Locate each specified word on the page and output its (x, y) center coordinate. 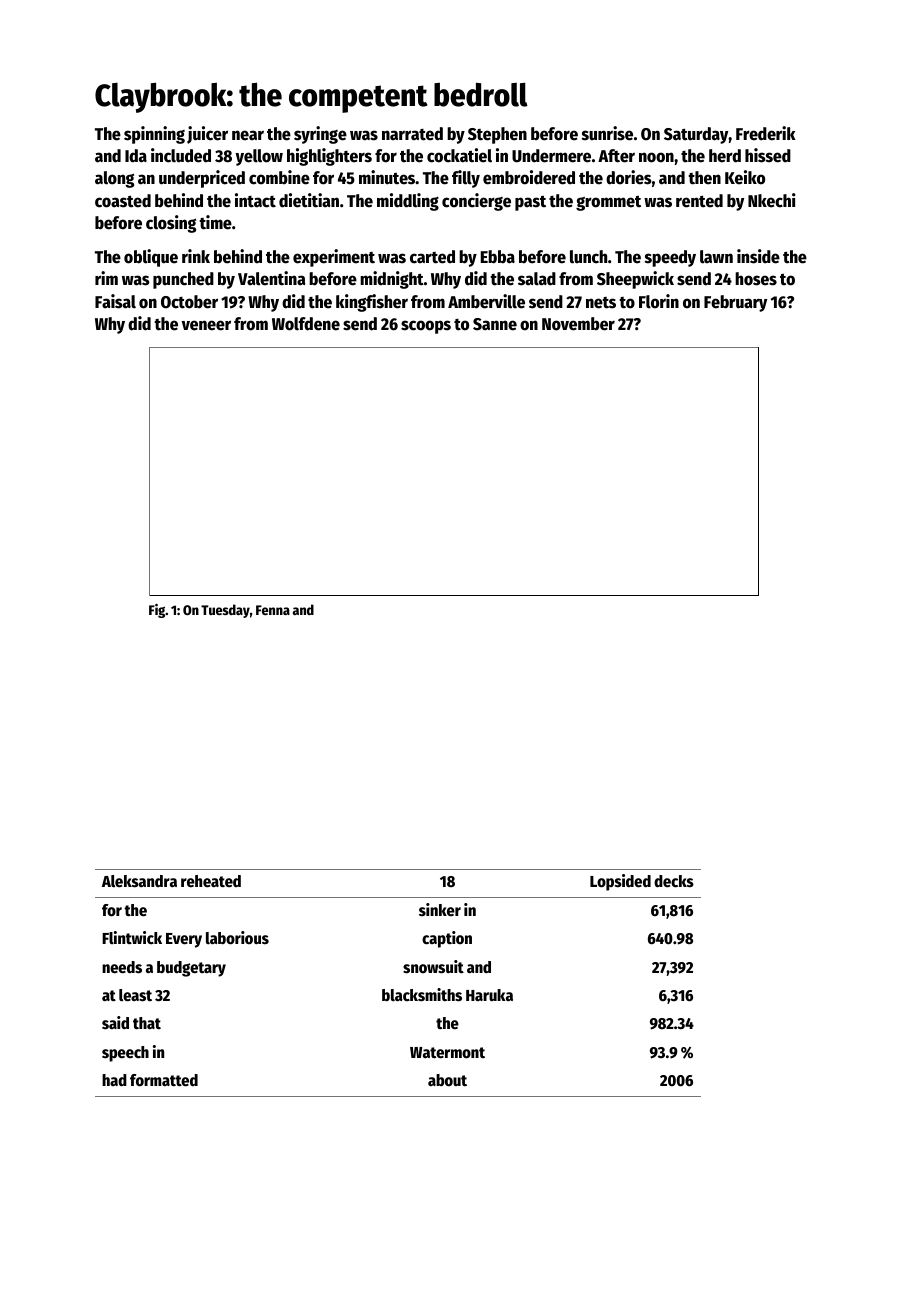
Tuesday (225, 611)
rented (699, 201)
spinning (154, 135)
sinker (440, 909)
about (447, 1080)
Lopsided (620, 882)
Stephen (497, 135)
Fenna (273, 610)
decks (674, 881)
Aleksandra (139, 881)
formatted (164, 1080)
